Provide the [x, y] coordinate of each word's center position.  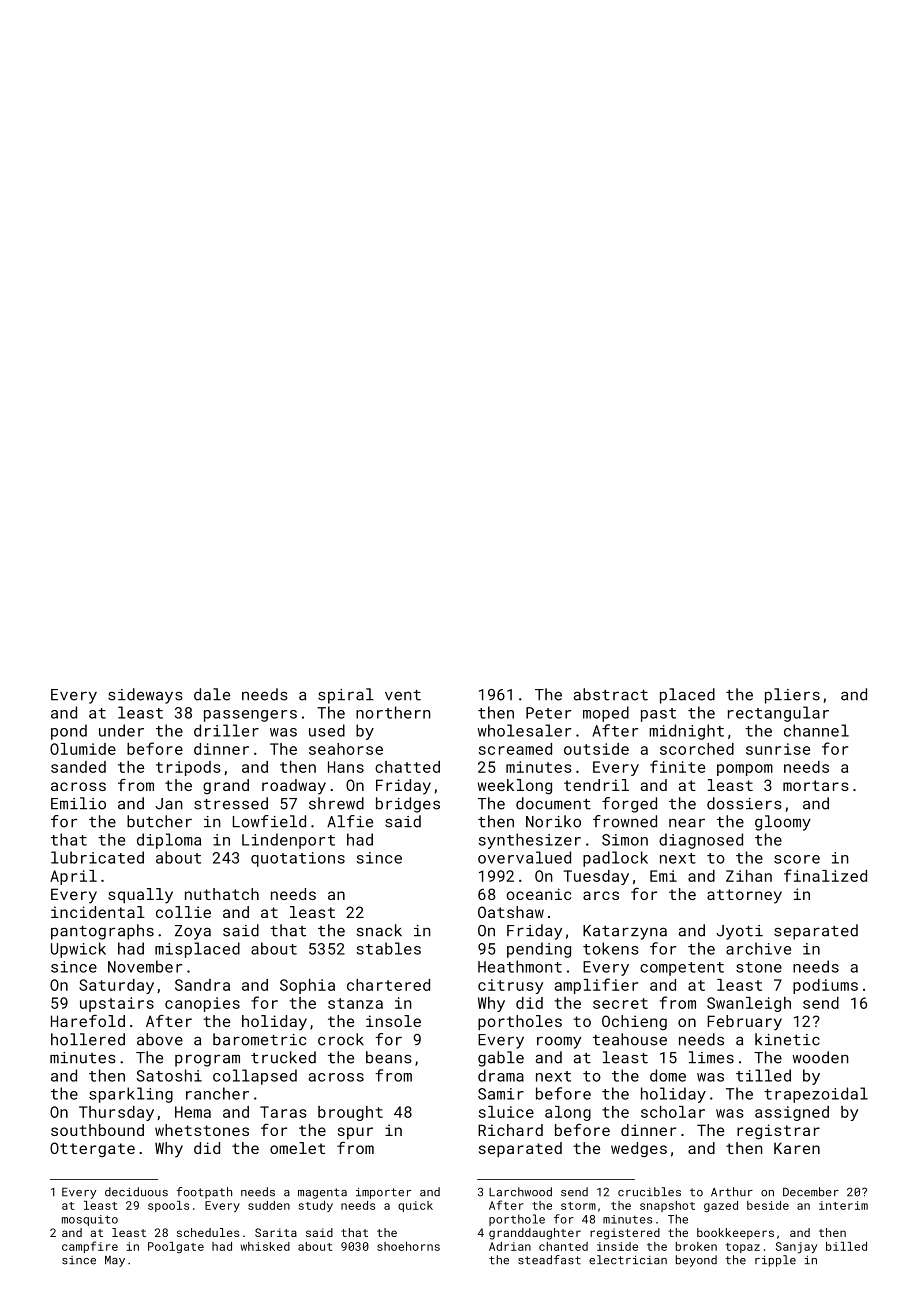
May [115, 1261]
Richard [510, 1130]
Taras [283, 1112]
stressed [231, 803]
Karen [797, 1148]
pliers [792, 696]
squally [140, 896]
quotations [298, 859]
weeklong [515, 787]
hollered [88, 1039]
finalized [825, 875]
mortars [816, 785]
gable [501, 1059]
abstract [611, 694]
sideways [145, 696]
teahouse [630, 1039]
